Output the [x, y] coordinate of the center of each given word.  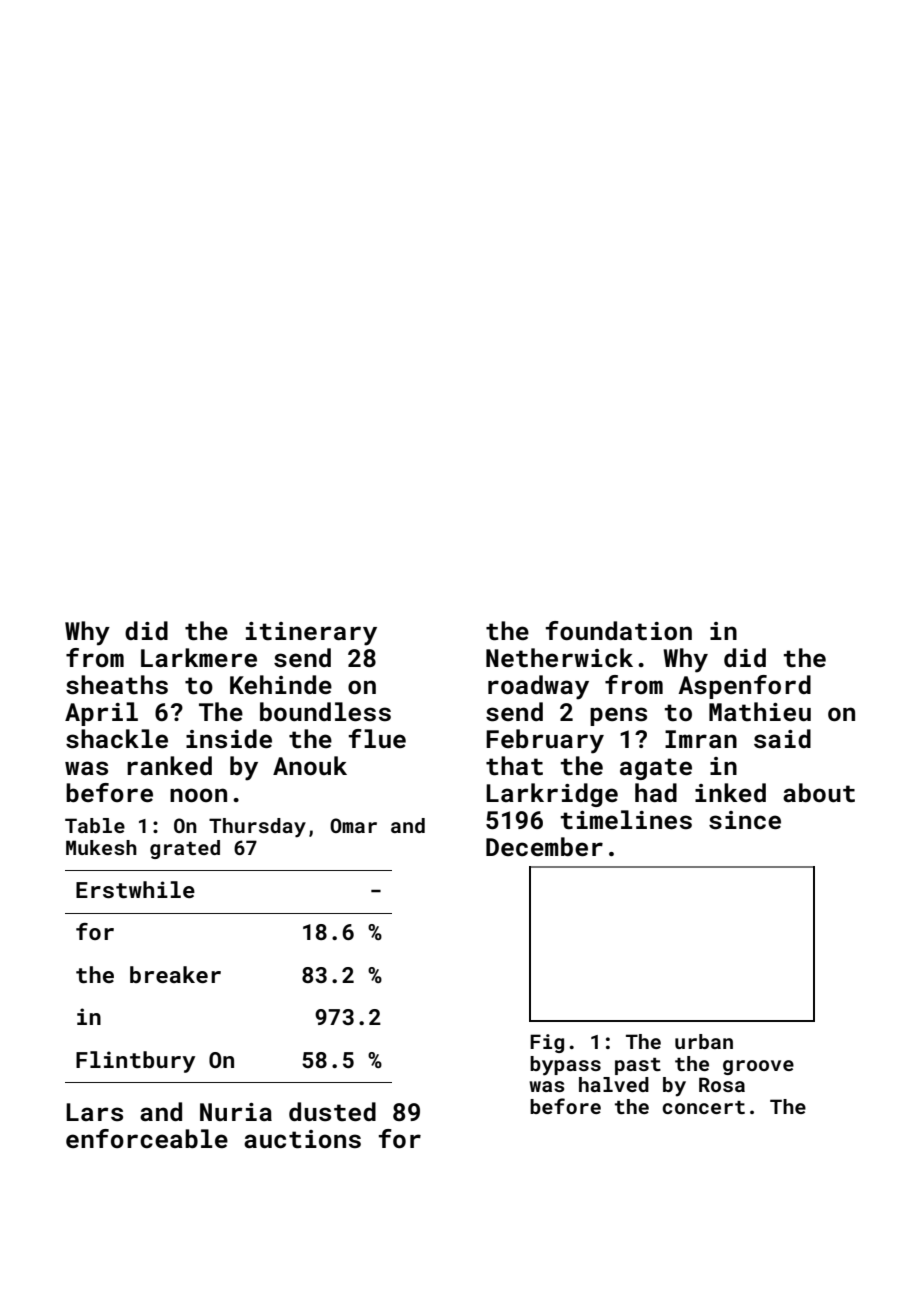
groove [758, 1067]
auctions [302, 1139]
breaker [175, 974]
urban [704, 1041]
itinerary [311, 634]
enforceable [147, 1139]
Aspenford [744, 687]
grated [185, 849]
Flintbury [135, 1062]
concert [703, 1107]
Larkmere [199, 657]
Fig [547, 1043]
